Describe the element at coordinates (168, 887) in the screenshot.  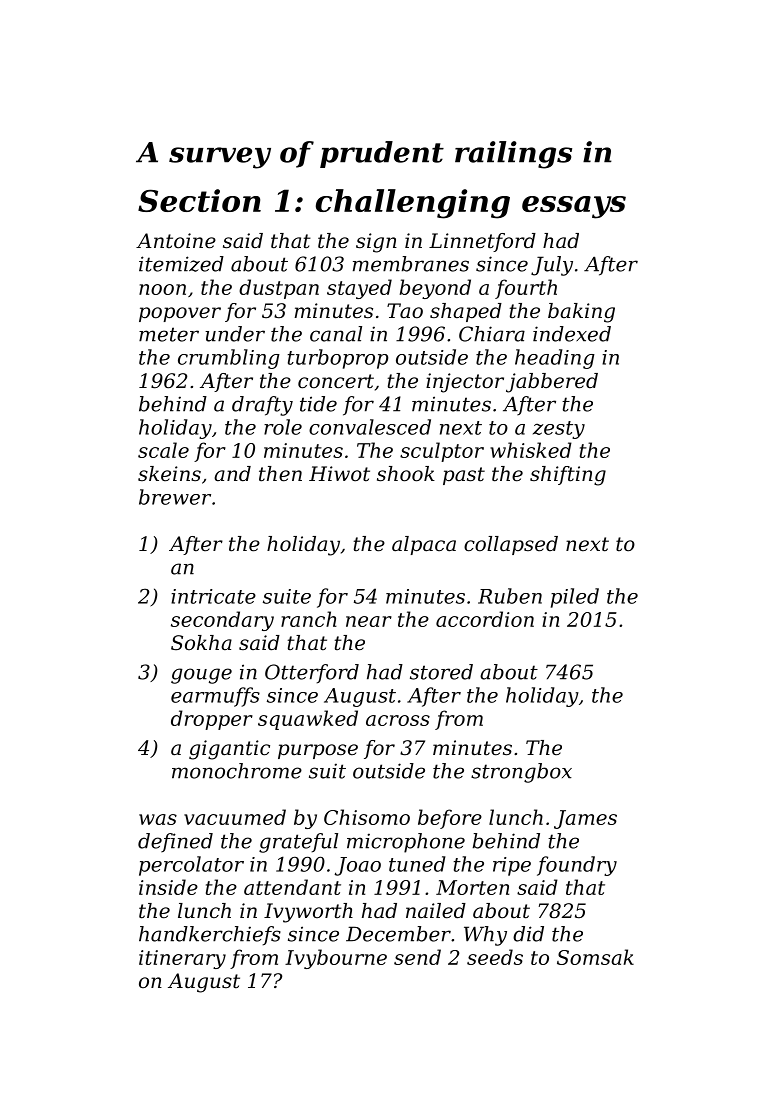
I see `inside` at that location.
